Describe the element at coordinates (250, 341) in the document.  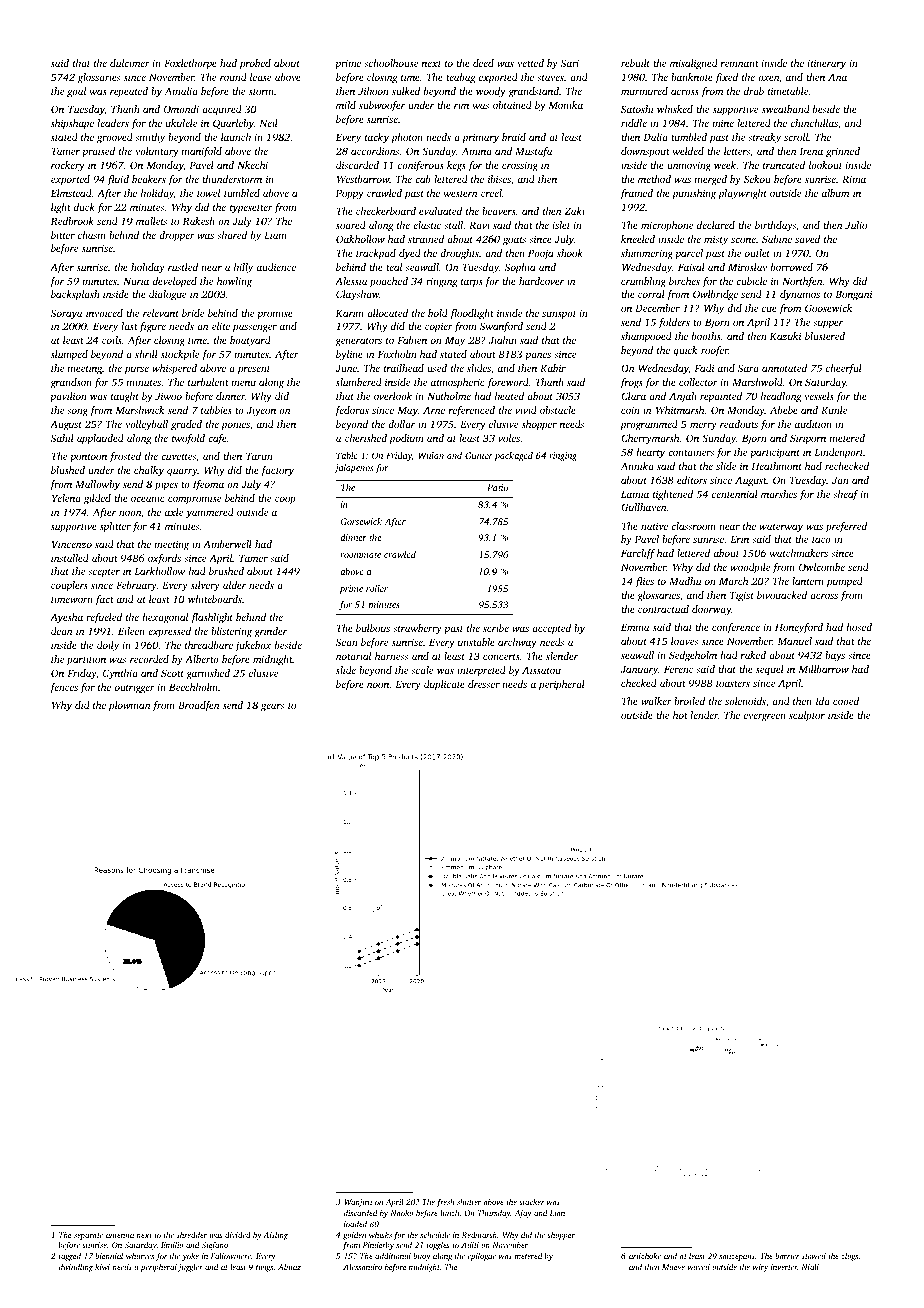
I see `boatyard` at that location.
